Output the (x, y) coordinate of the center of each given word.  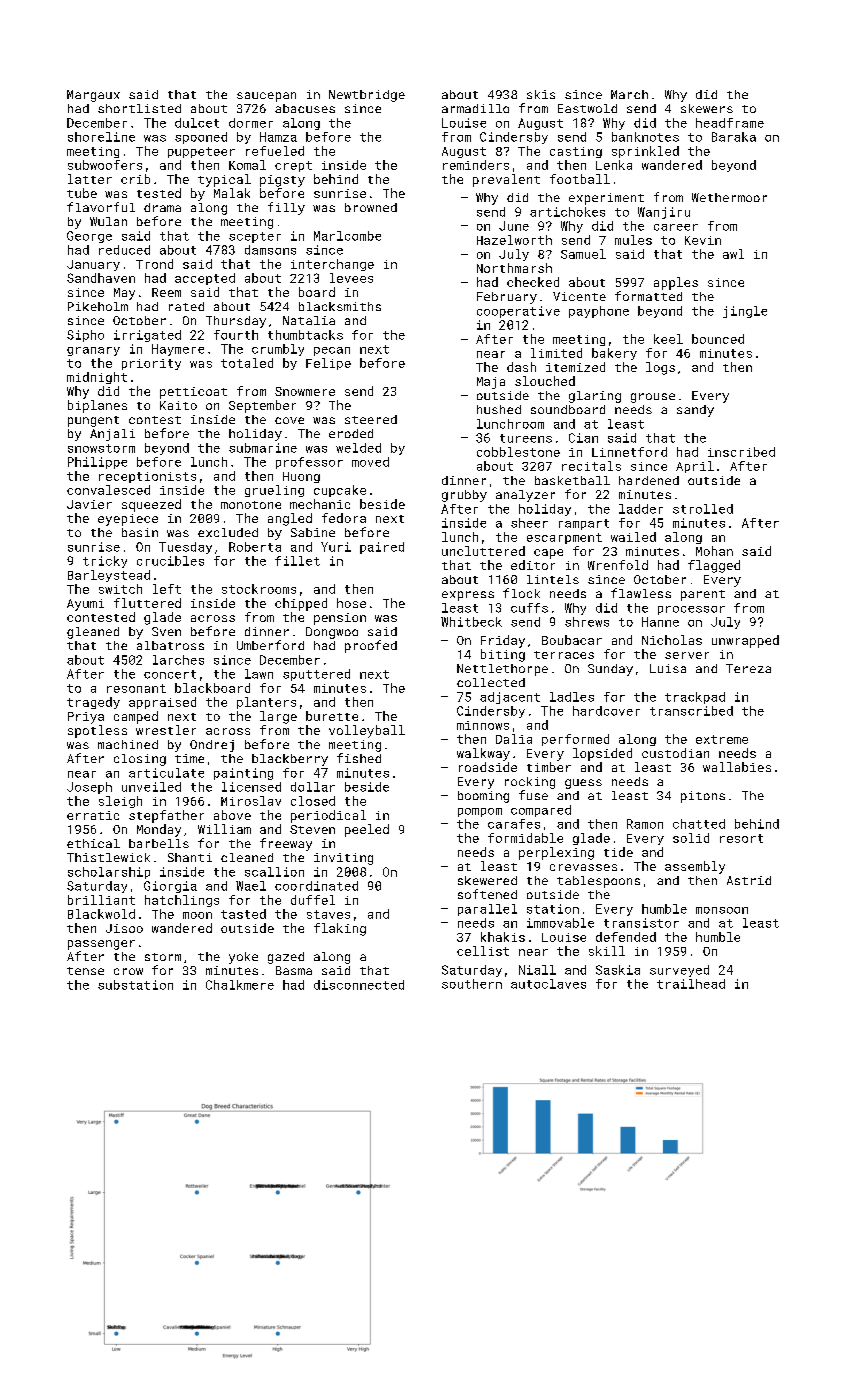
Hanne (660, 622)
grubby (464, 496)
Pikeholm (98, 306)
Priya (86, 718)
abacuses (305, 108)
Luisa (668, 668)
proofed (371, 646)
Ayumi (85, 605)
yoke (243, 958)
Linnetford (629, 452)
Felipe (328, 364)
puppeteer (201, 152)
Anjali (112, 435)
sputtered (316, 675)
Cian (583, 438)
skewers (707, 108)
